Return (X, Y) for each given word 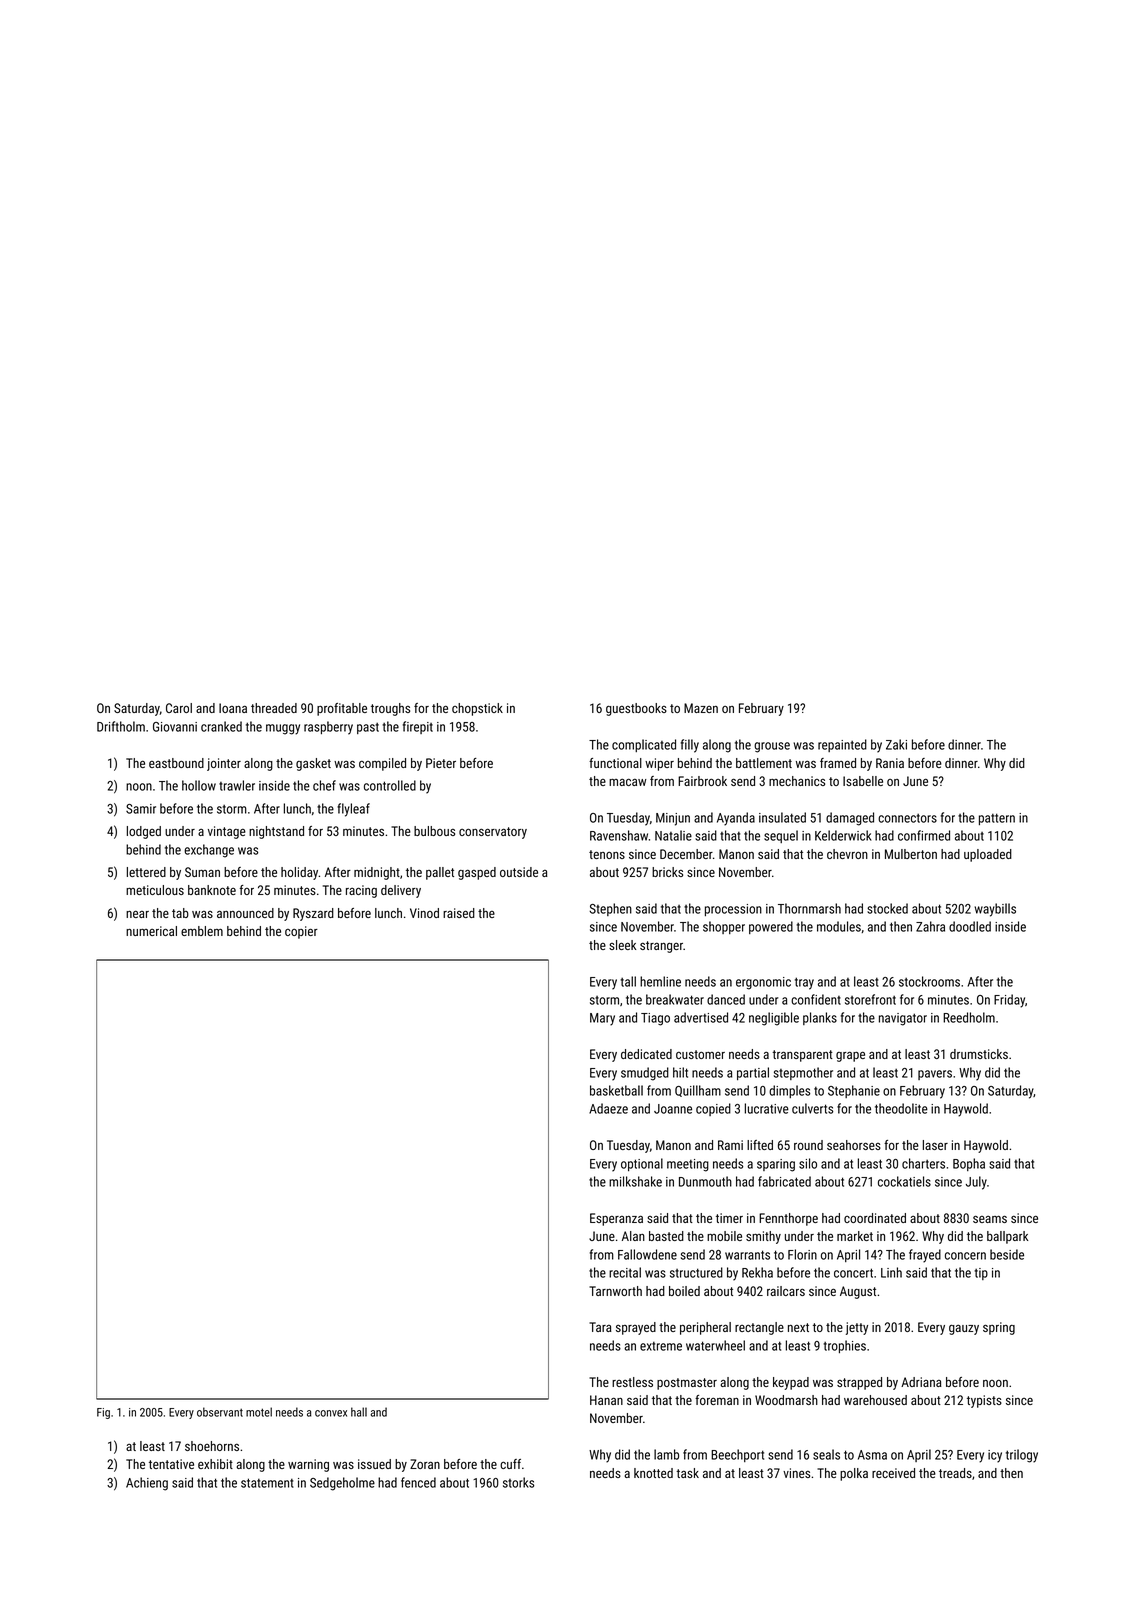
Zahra (930, 926)
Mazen (701, 708)
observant (220, 1412)
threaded (274, 708)
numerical (151, 931)
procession (733, 910)
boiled (684, 1291)
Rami (730, 1145)
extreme (661, 1346)
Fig (103, 1413)
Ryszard (313, 914)
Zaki (896, 744)
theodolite (901, 1108)
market (855, 1236)
